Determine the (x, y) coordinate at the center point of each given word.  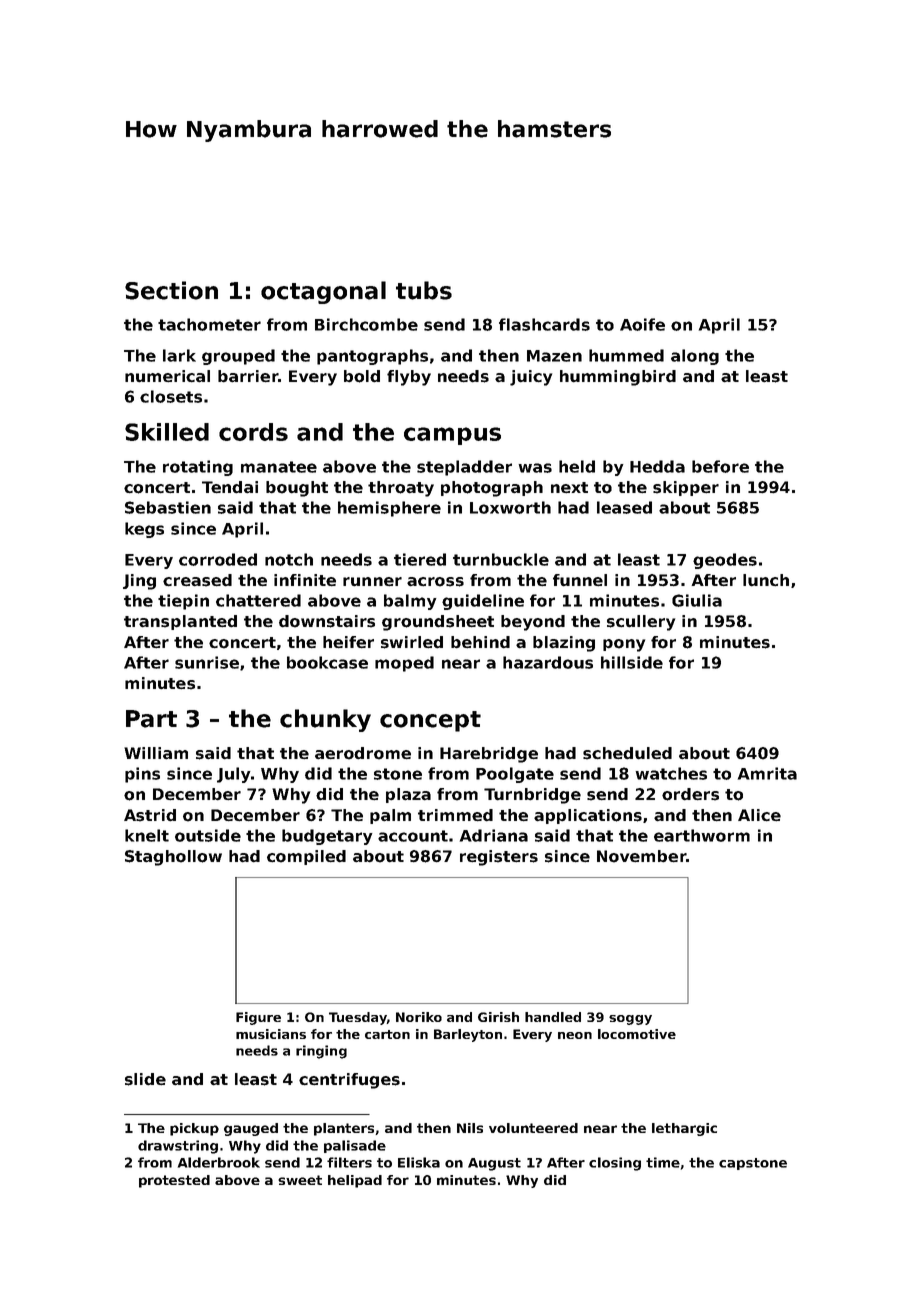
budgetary (327, 837)
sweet (300, 1180)
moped (404, 664)
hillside (632, 662)
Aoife (642, 324)
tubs (424, 290)
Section (171, 290)
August (494, 1164)
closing (615, 1164)
